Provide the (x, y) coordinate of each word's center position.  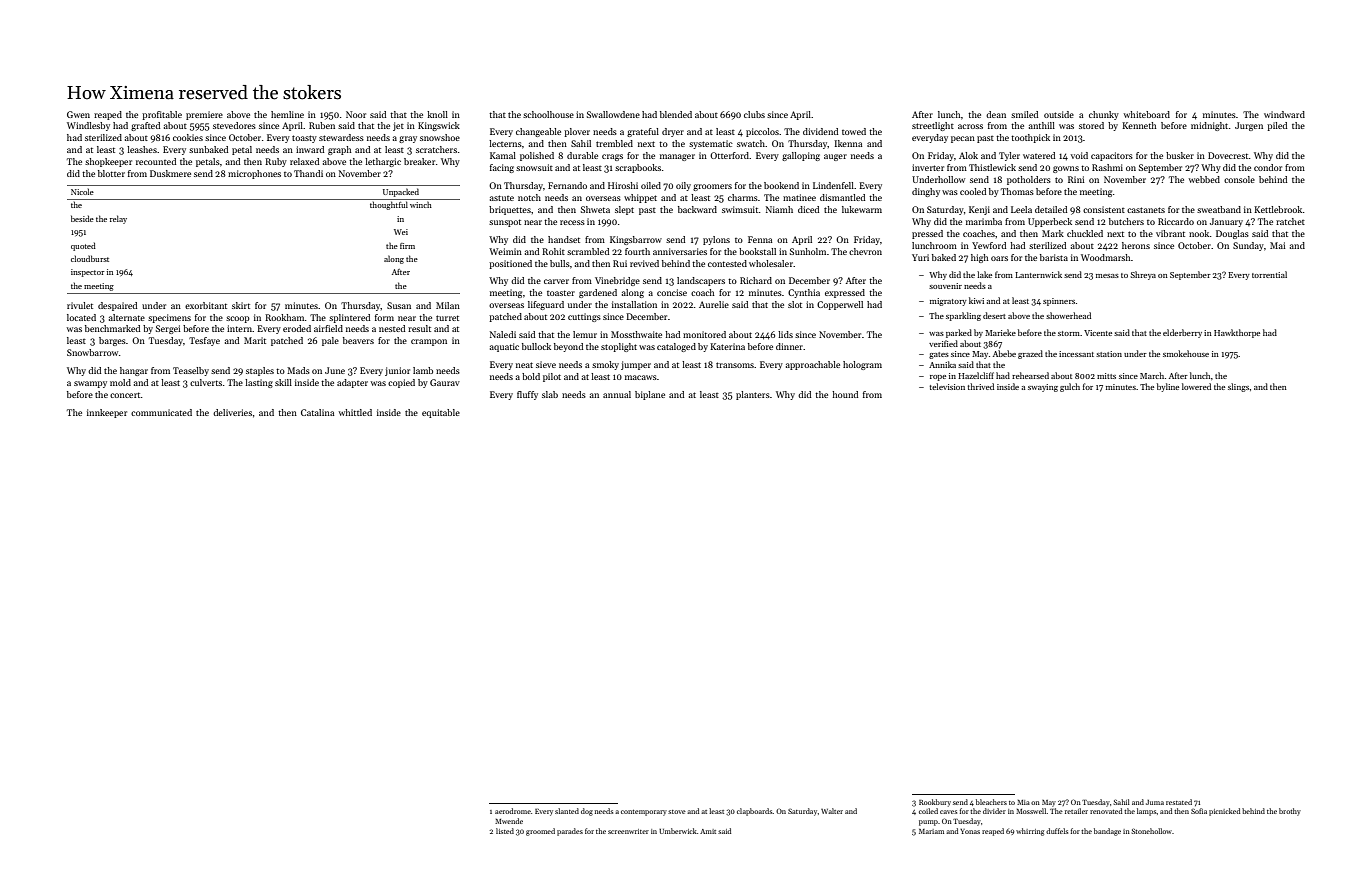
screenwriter (628, 831)
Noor (356, 114)
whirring (1030, 832)
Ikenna (848, 143)
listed (505, 831)
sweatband (1219, 209)
